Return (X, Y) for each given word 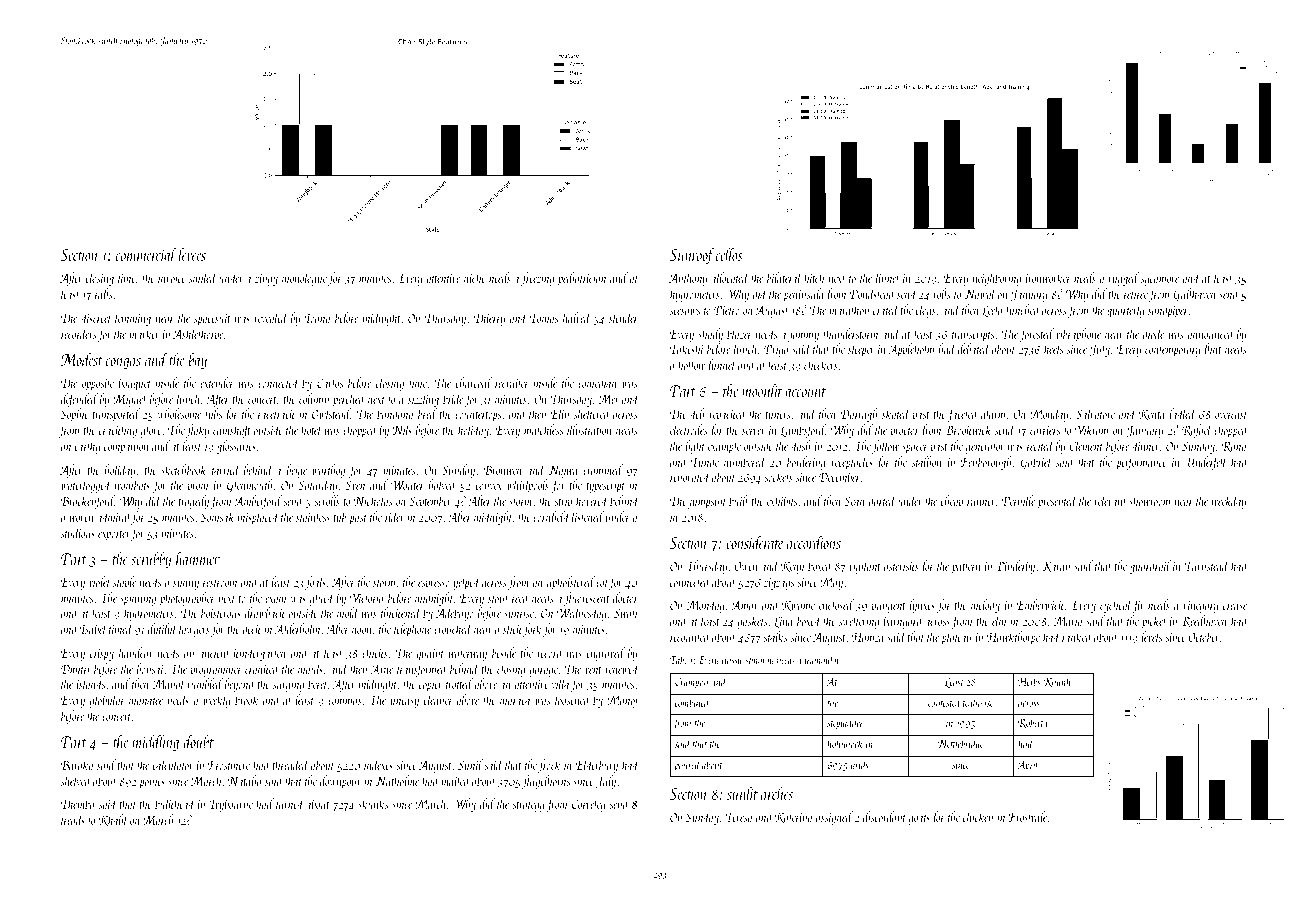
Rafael (1197, 431)
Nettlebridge (960, 745)
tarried (226, 469)
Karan (1056, 566)
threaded (290, 764)
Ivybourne (231, 805)
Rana (1234, 446)
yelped (467, 583)
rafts (103, 295)
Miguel (130, 400)
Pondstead (873, 293)
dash (800, 445)
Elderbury (597, 766)
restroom (220, 583)
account (805, 392)
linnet (887, 277)
